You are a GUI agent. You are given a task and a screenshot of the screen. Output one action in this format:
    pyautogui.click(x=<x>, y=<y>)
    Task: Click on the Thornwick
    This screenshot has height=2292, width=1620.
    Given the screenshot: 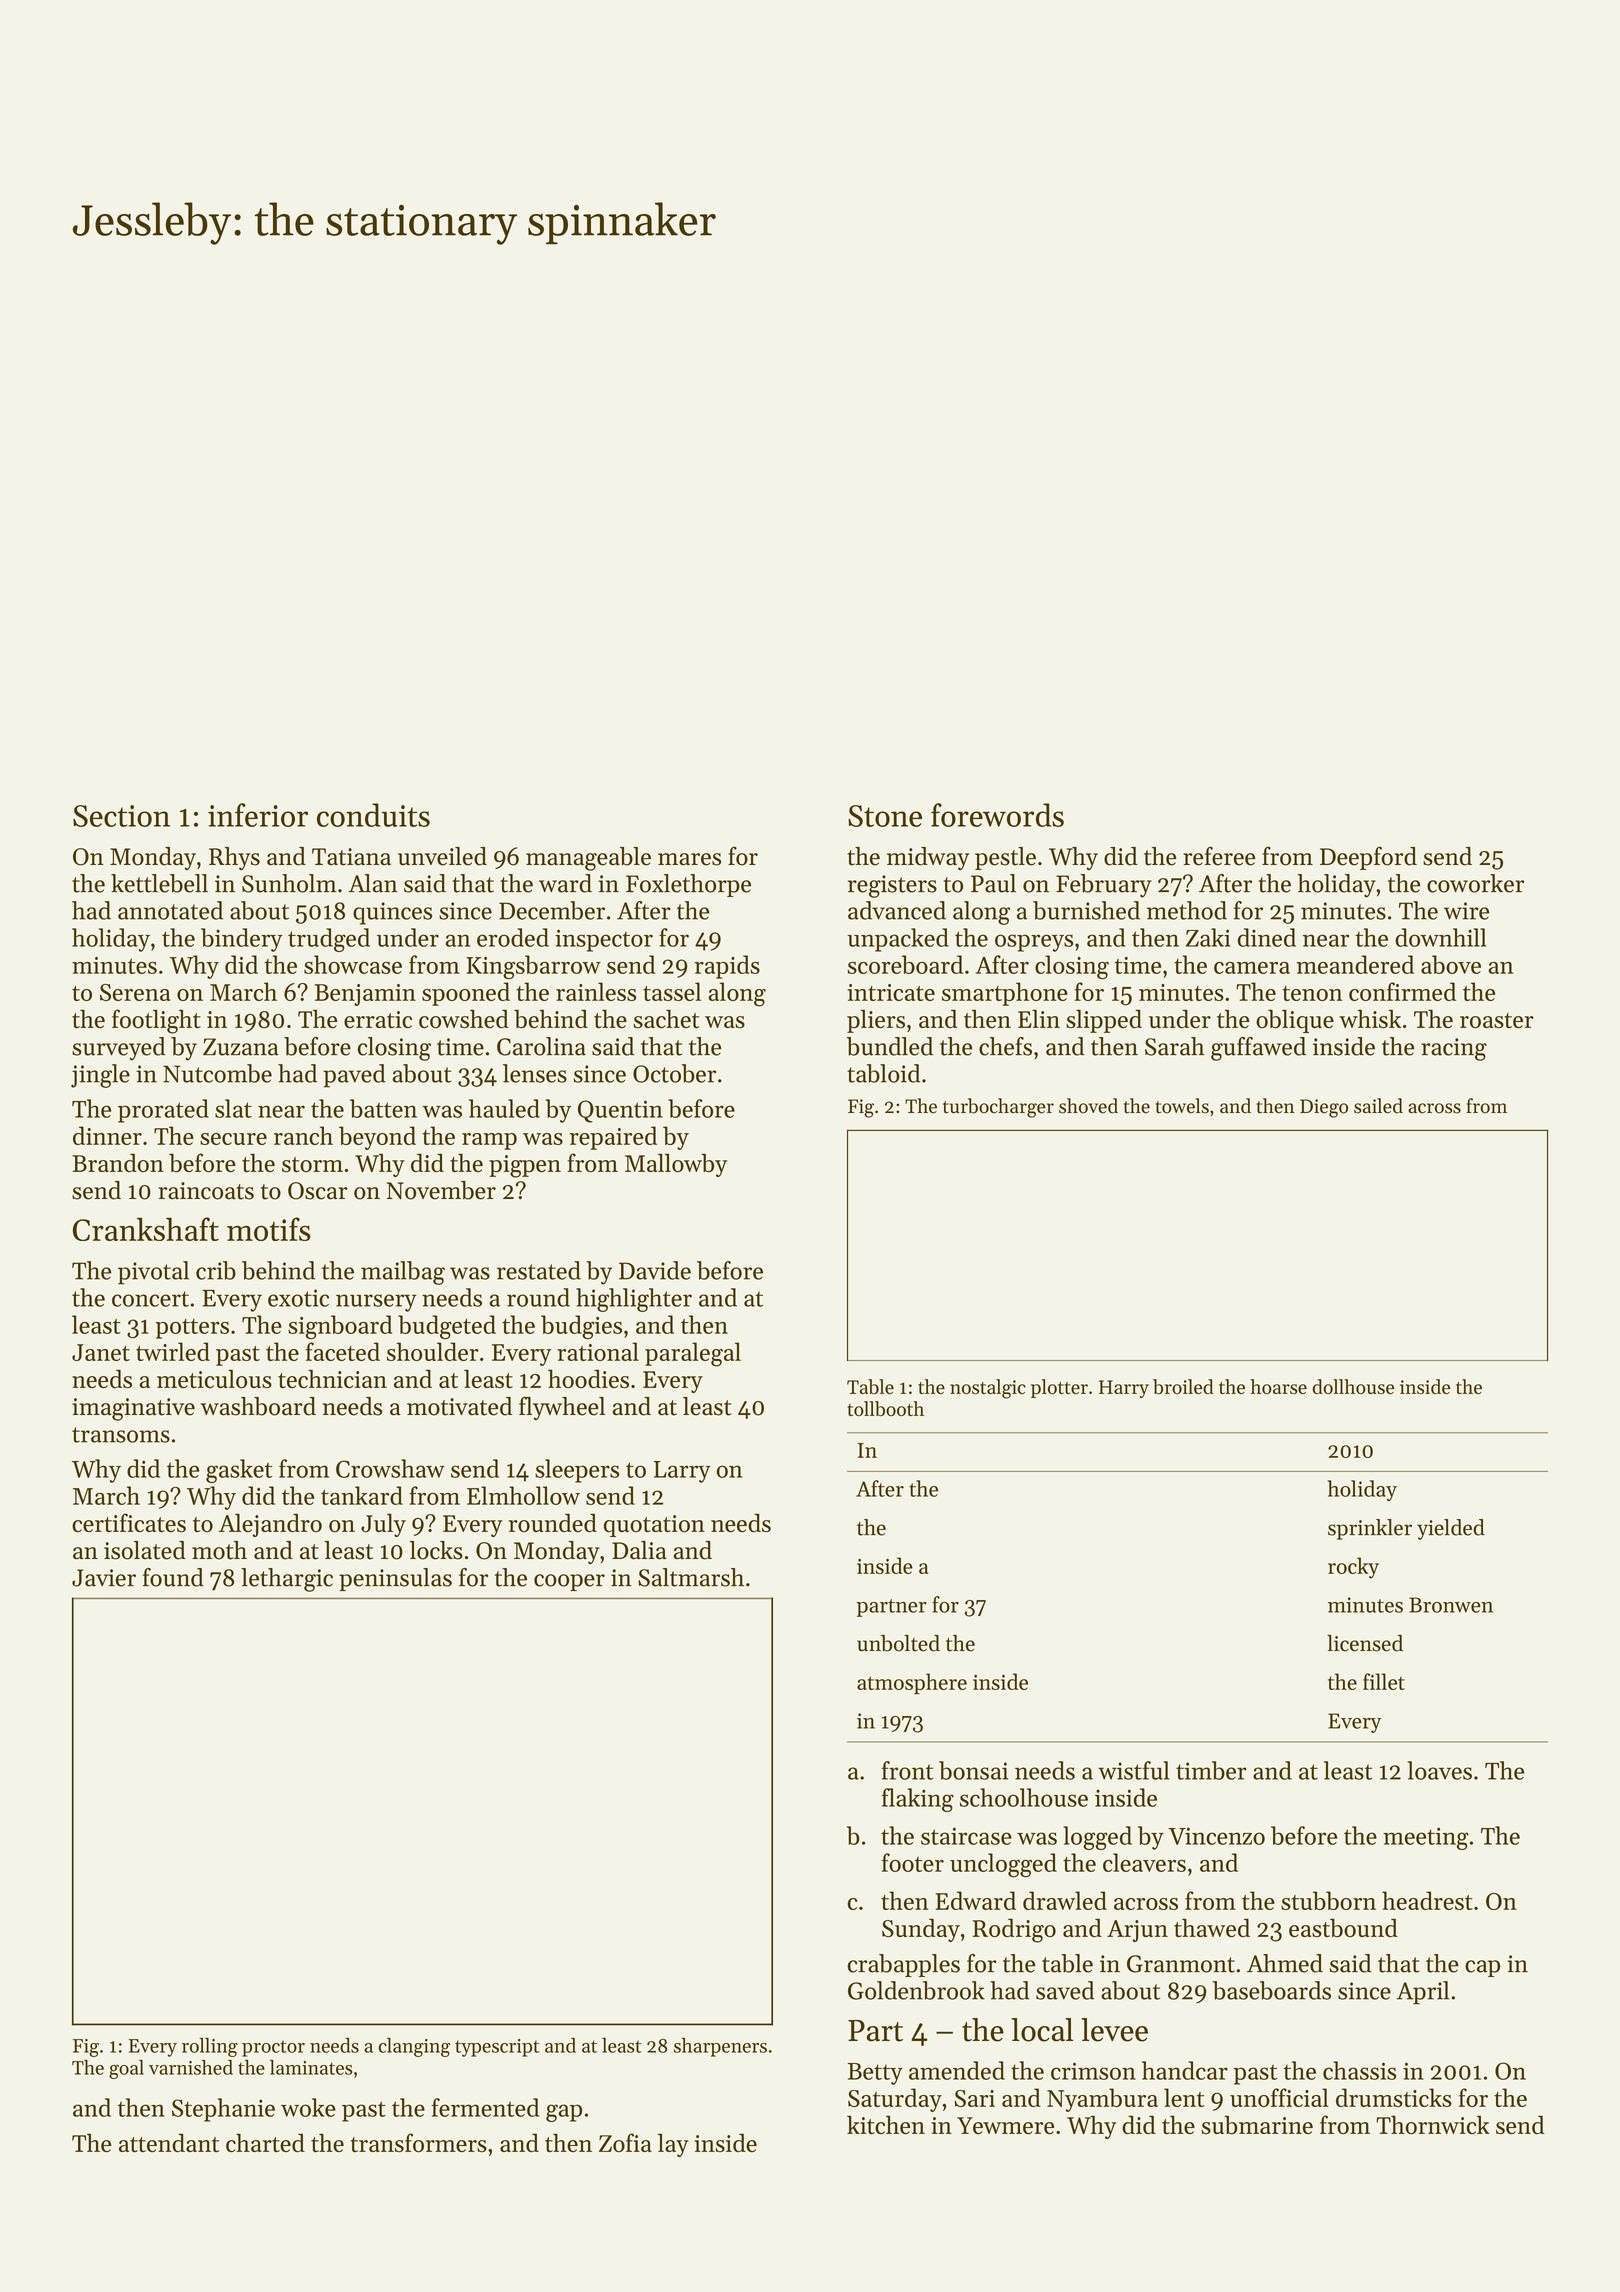 What is the action you would take?
    pyautogui.click(x=1433, y=2125)
